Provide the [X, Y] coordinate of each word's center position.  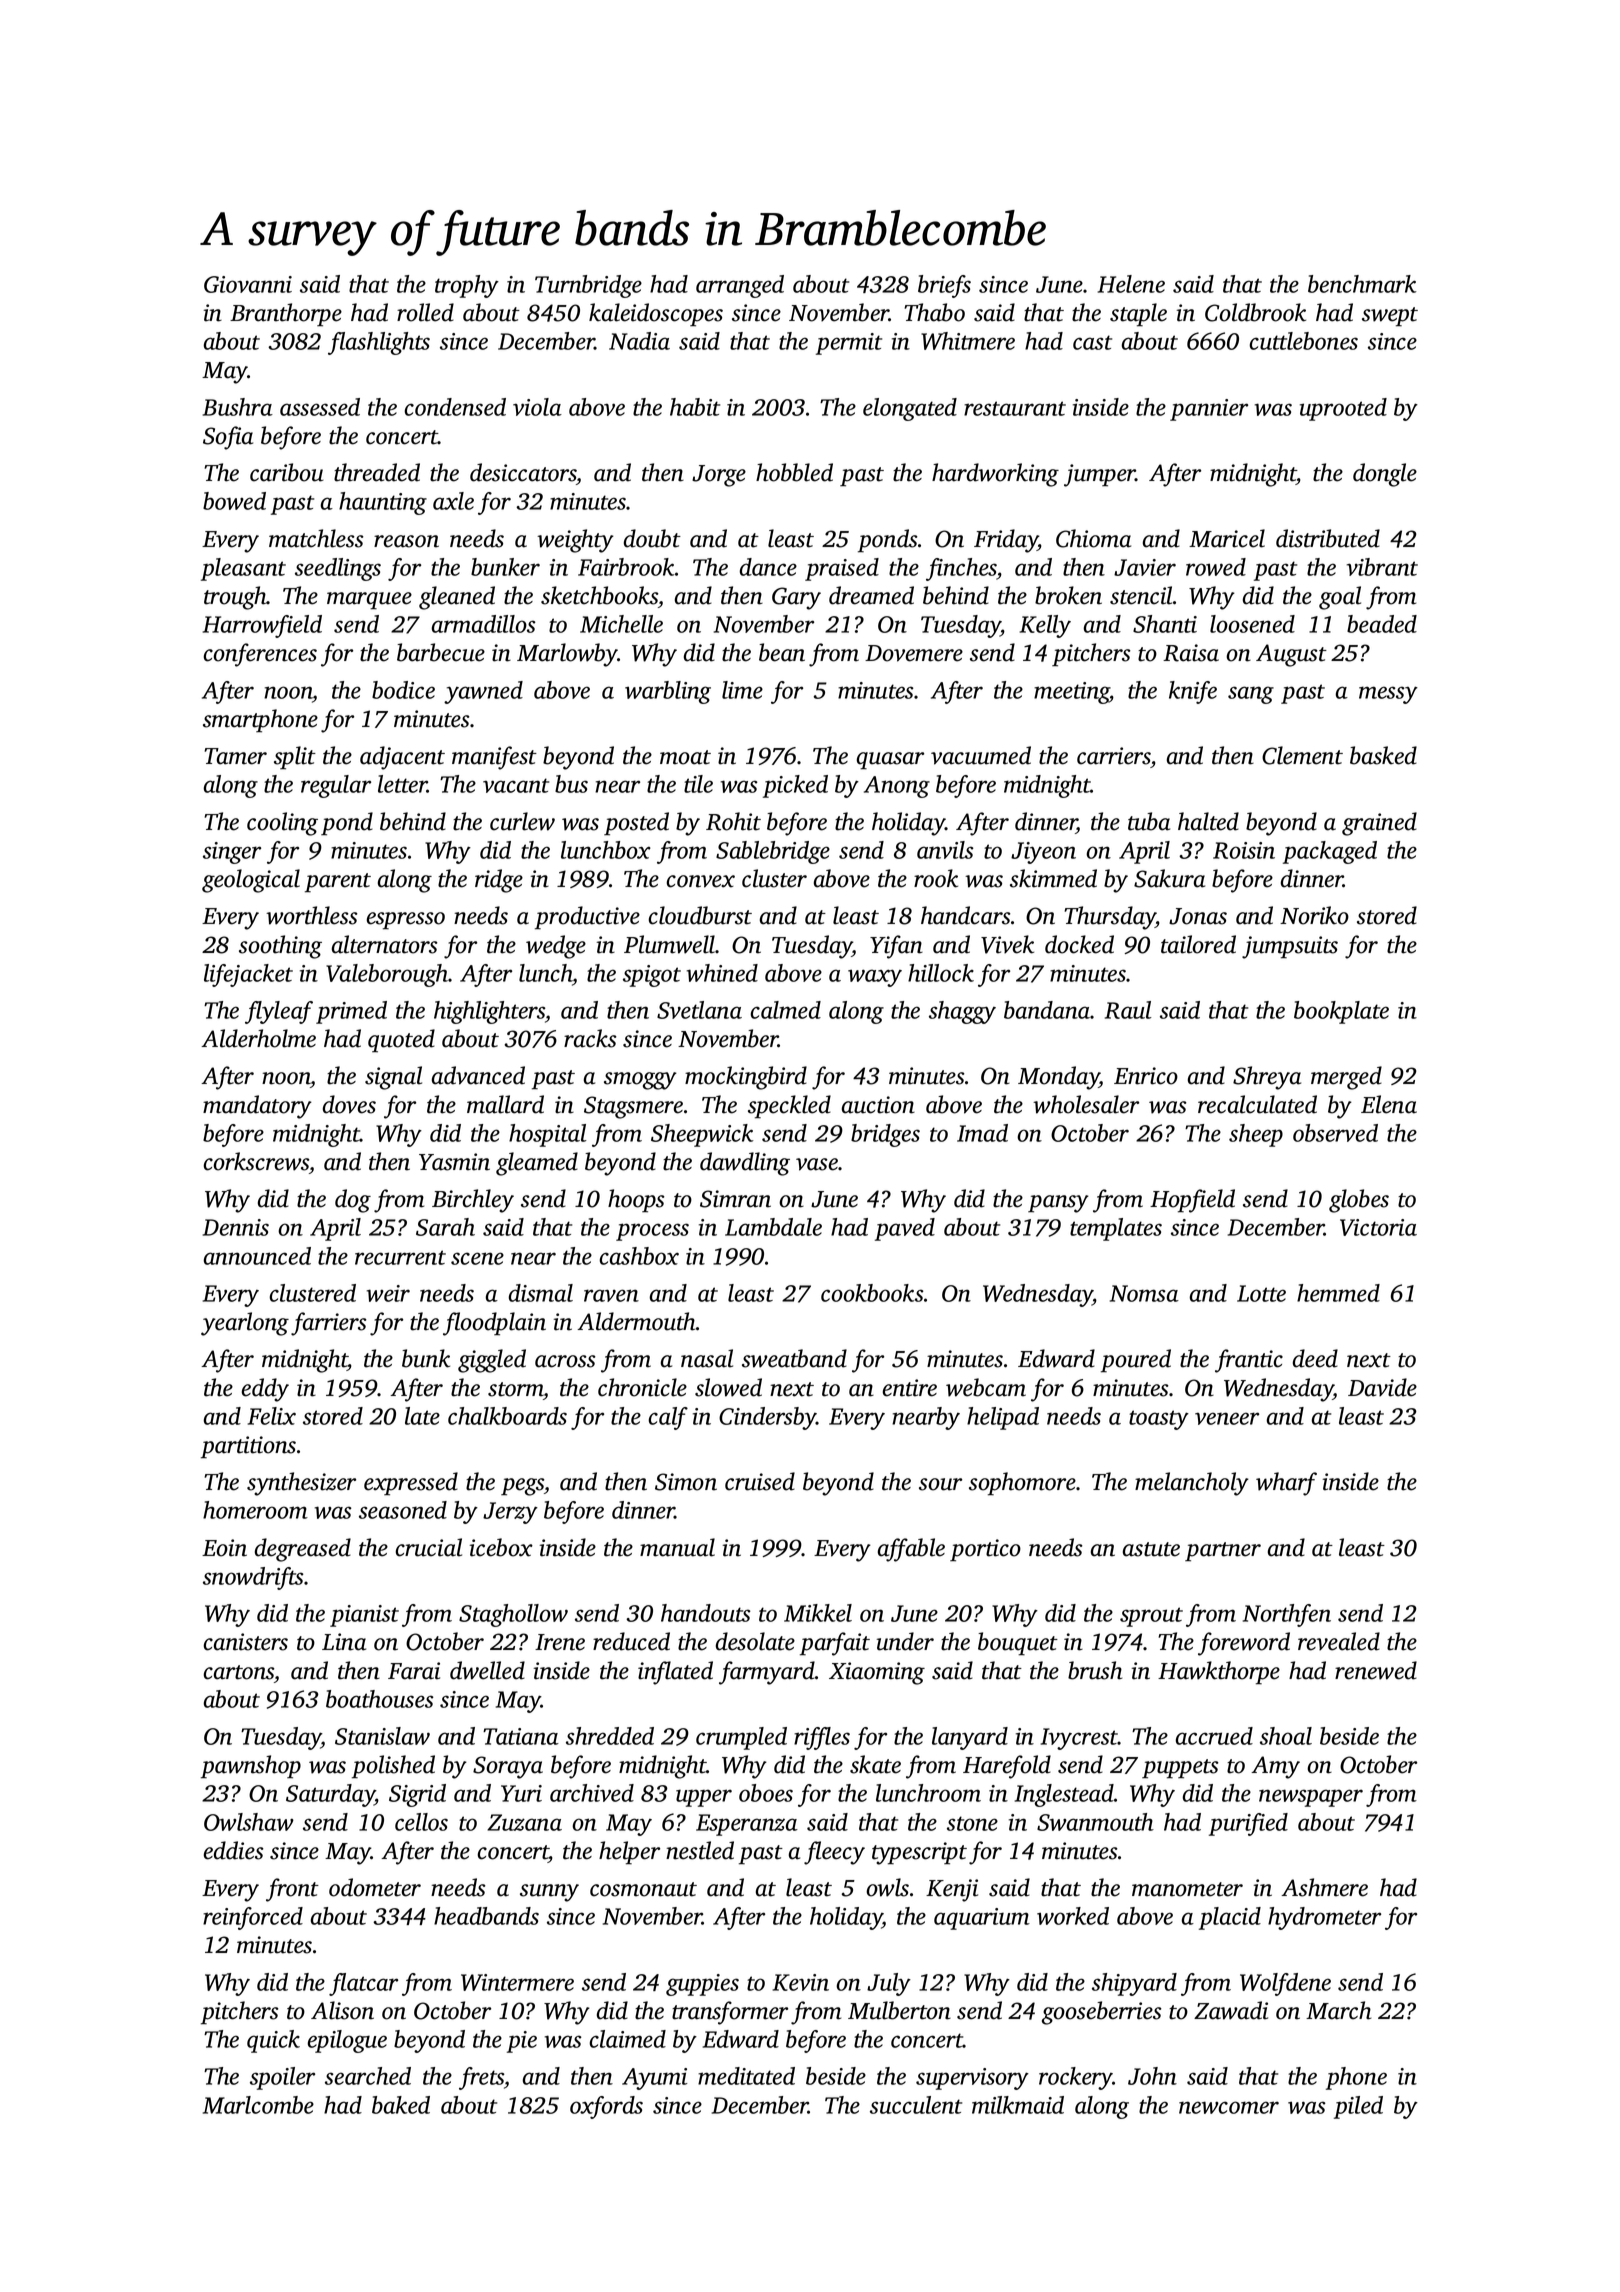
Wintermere [517, 1982]
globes [1359, 1201]
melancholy [1192, 1484]
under [905, 1641]
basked [1383, 755]
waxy [875, 978]
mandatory [257, 1107]
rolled [425, 312]
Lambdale [773, 1227]
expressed [411, 1484]
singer [232, 853]
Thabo [934, 312]
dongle [1385, 475]
